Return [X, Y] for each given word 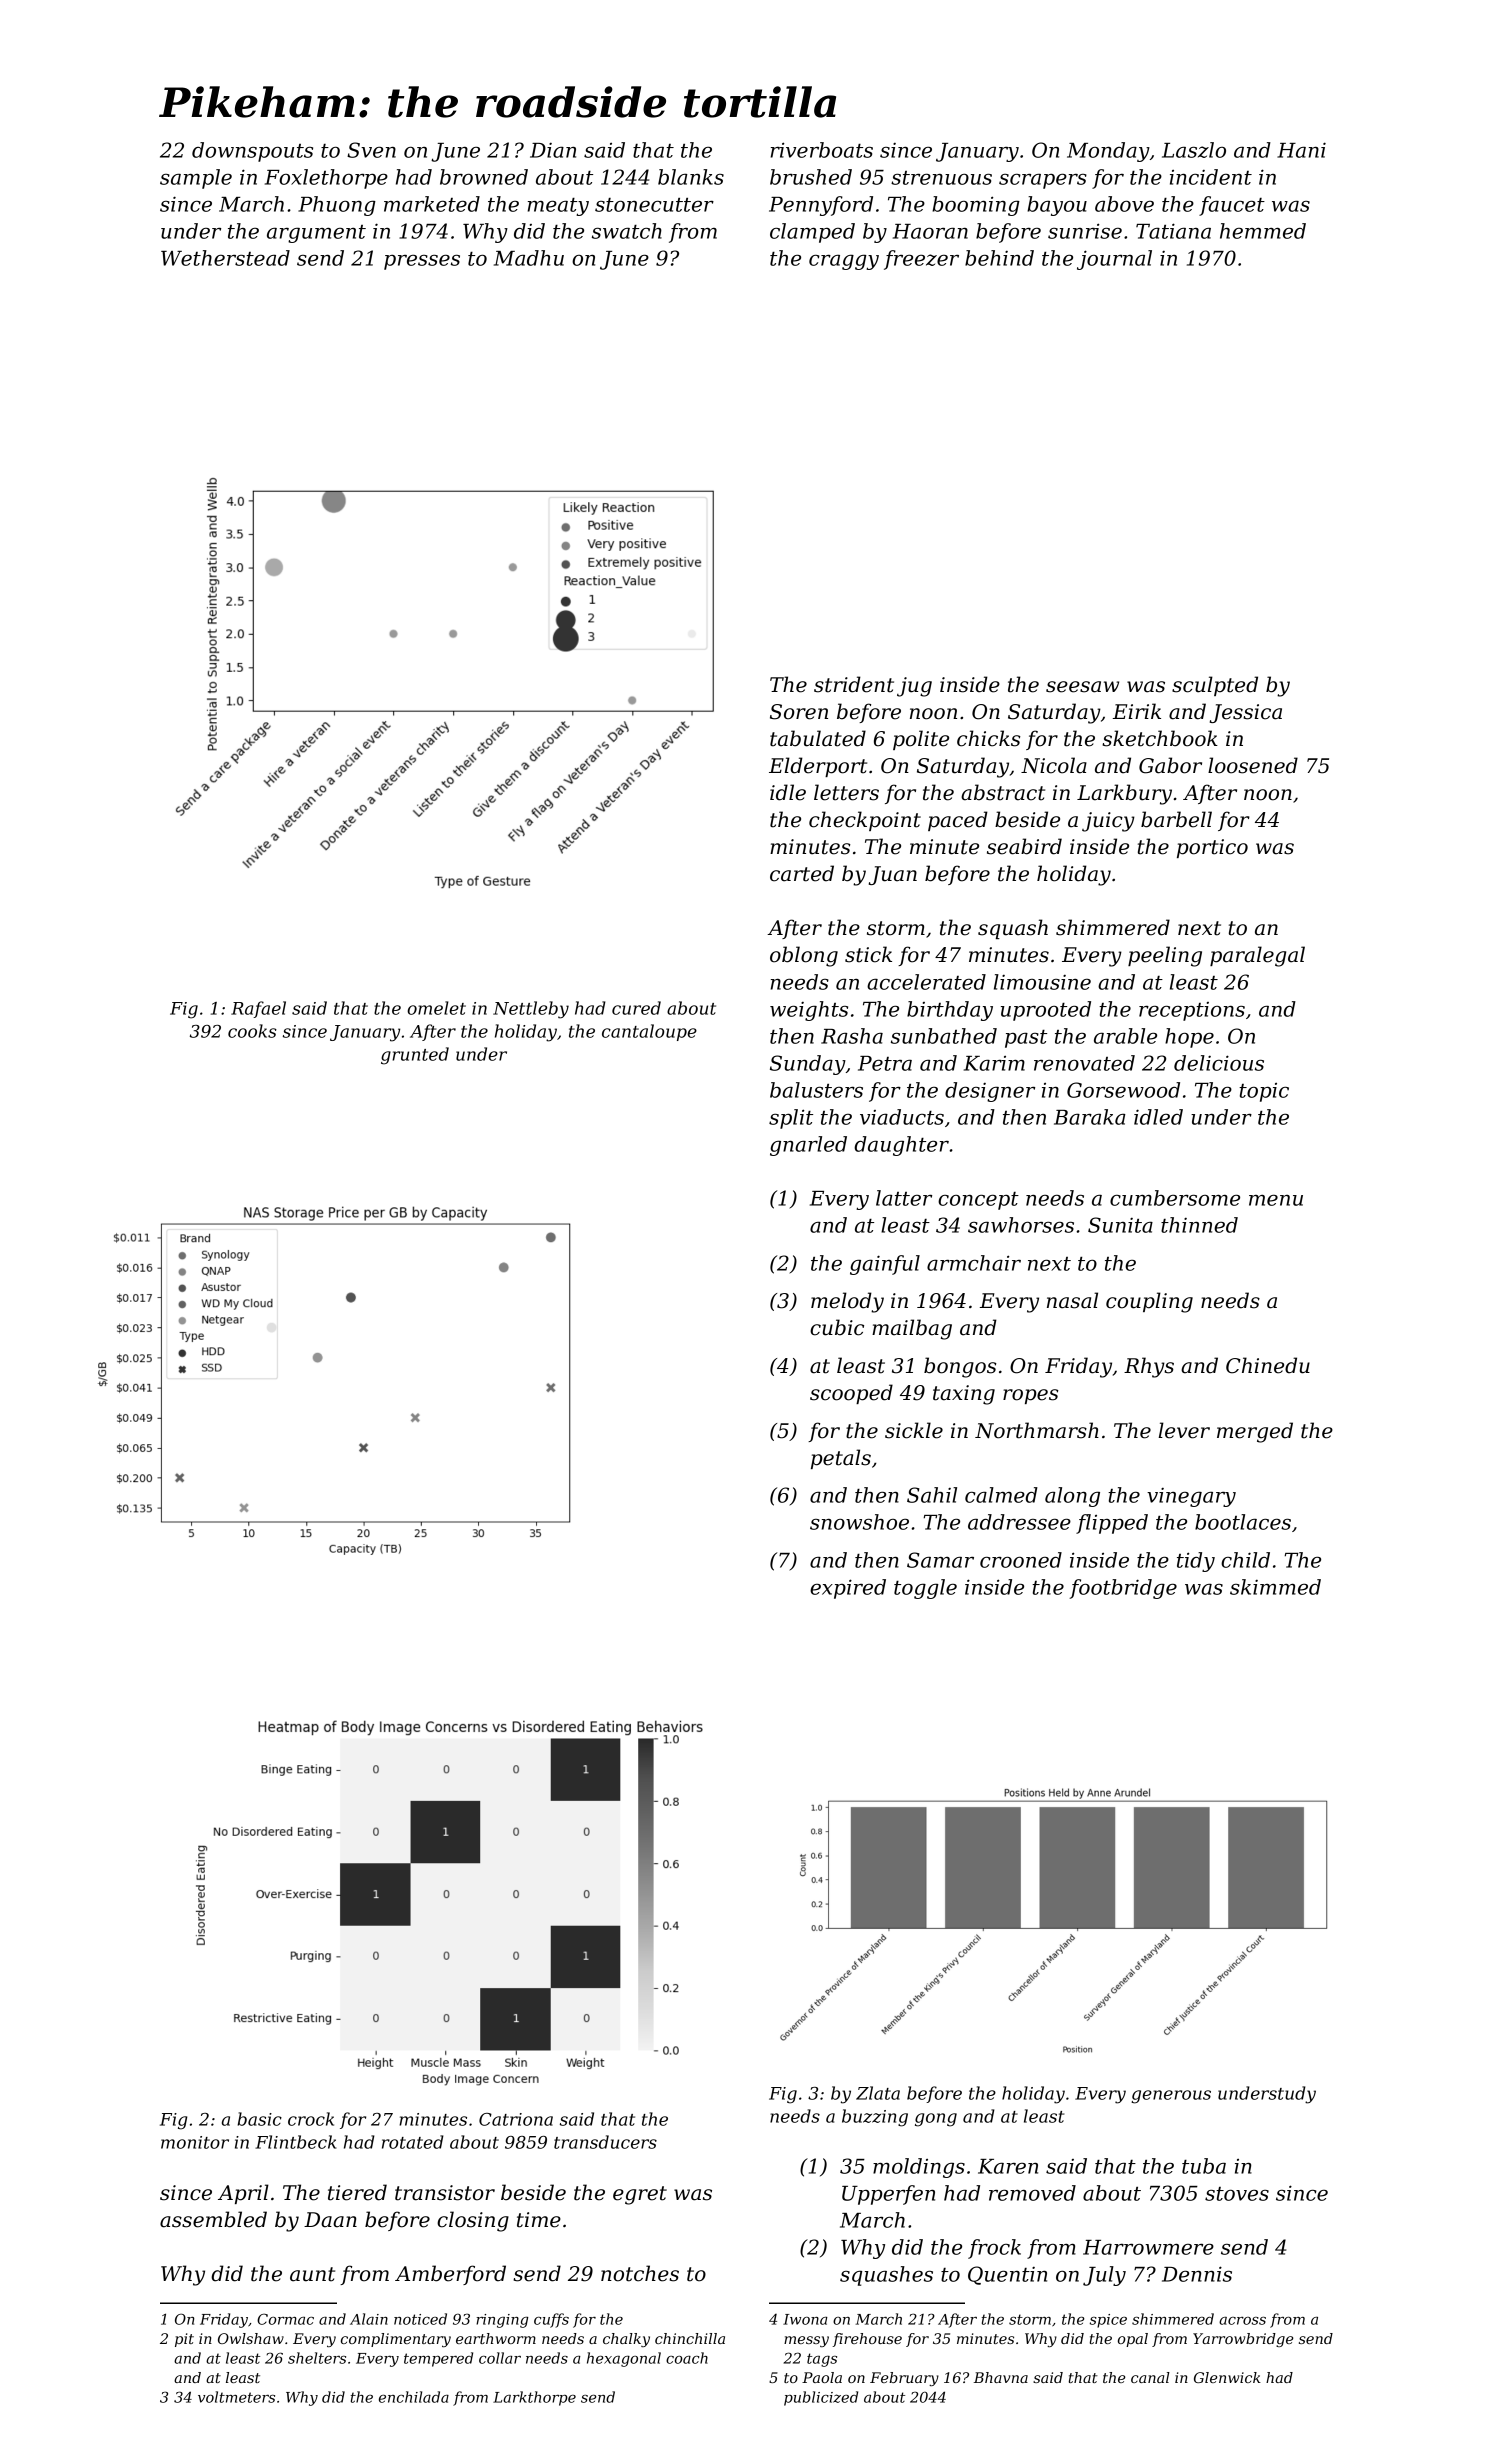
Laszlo [1194, 150]
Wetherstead [225, 258]
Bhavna [1000, 2377]
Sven [371, 150]
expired [848, 1589]
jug [914, 687]
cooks [252, 1031]
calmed [1001, 1495]
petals [841, 1459]
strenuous [941, 178]
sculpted [1215, 686]
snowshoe [859, 1522]
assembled [213, 2219]
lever [1184, 1430]
